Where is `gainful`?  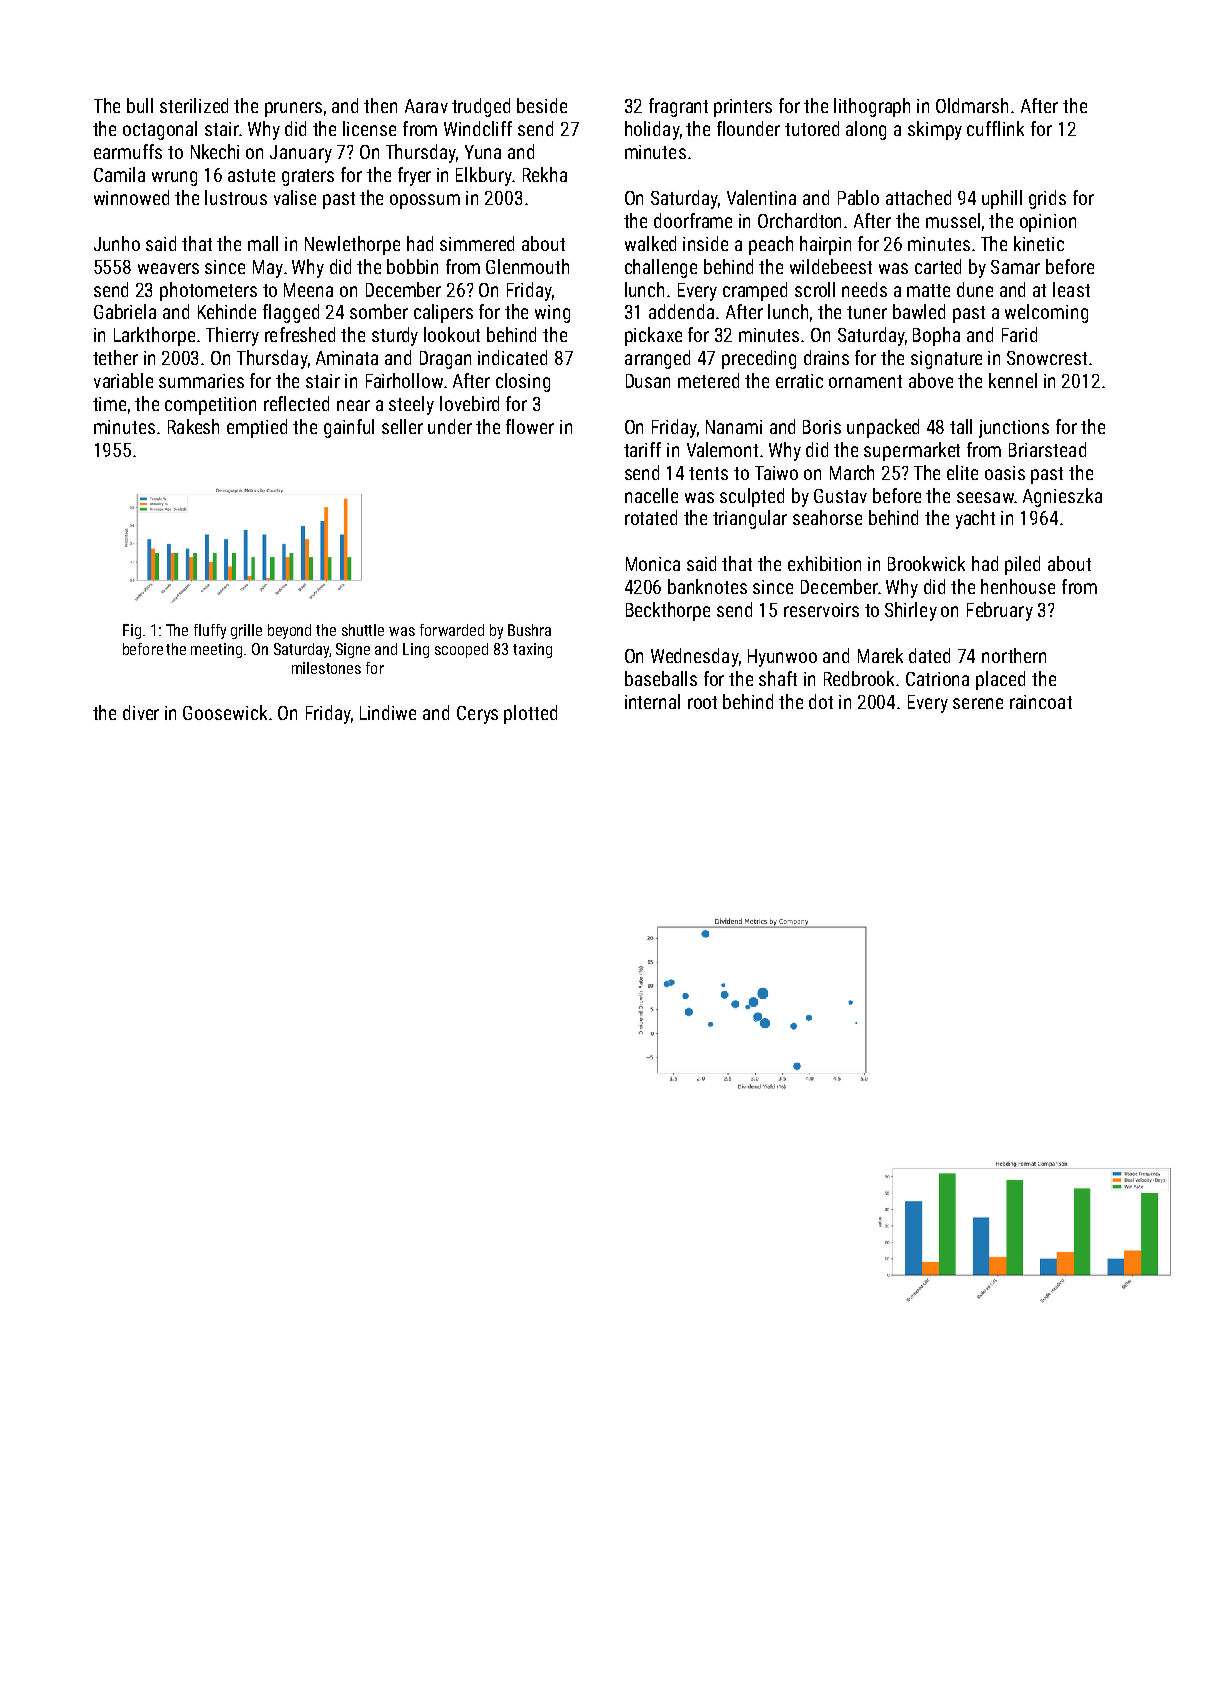 gainful is located at coordinates (349, 428).
